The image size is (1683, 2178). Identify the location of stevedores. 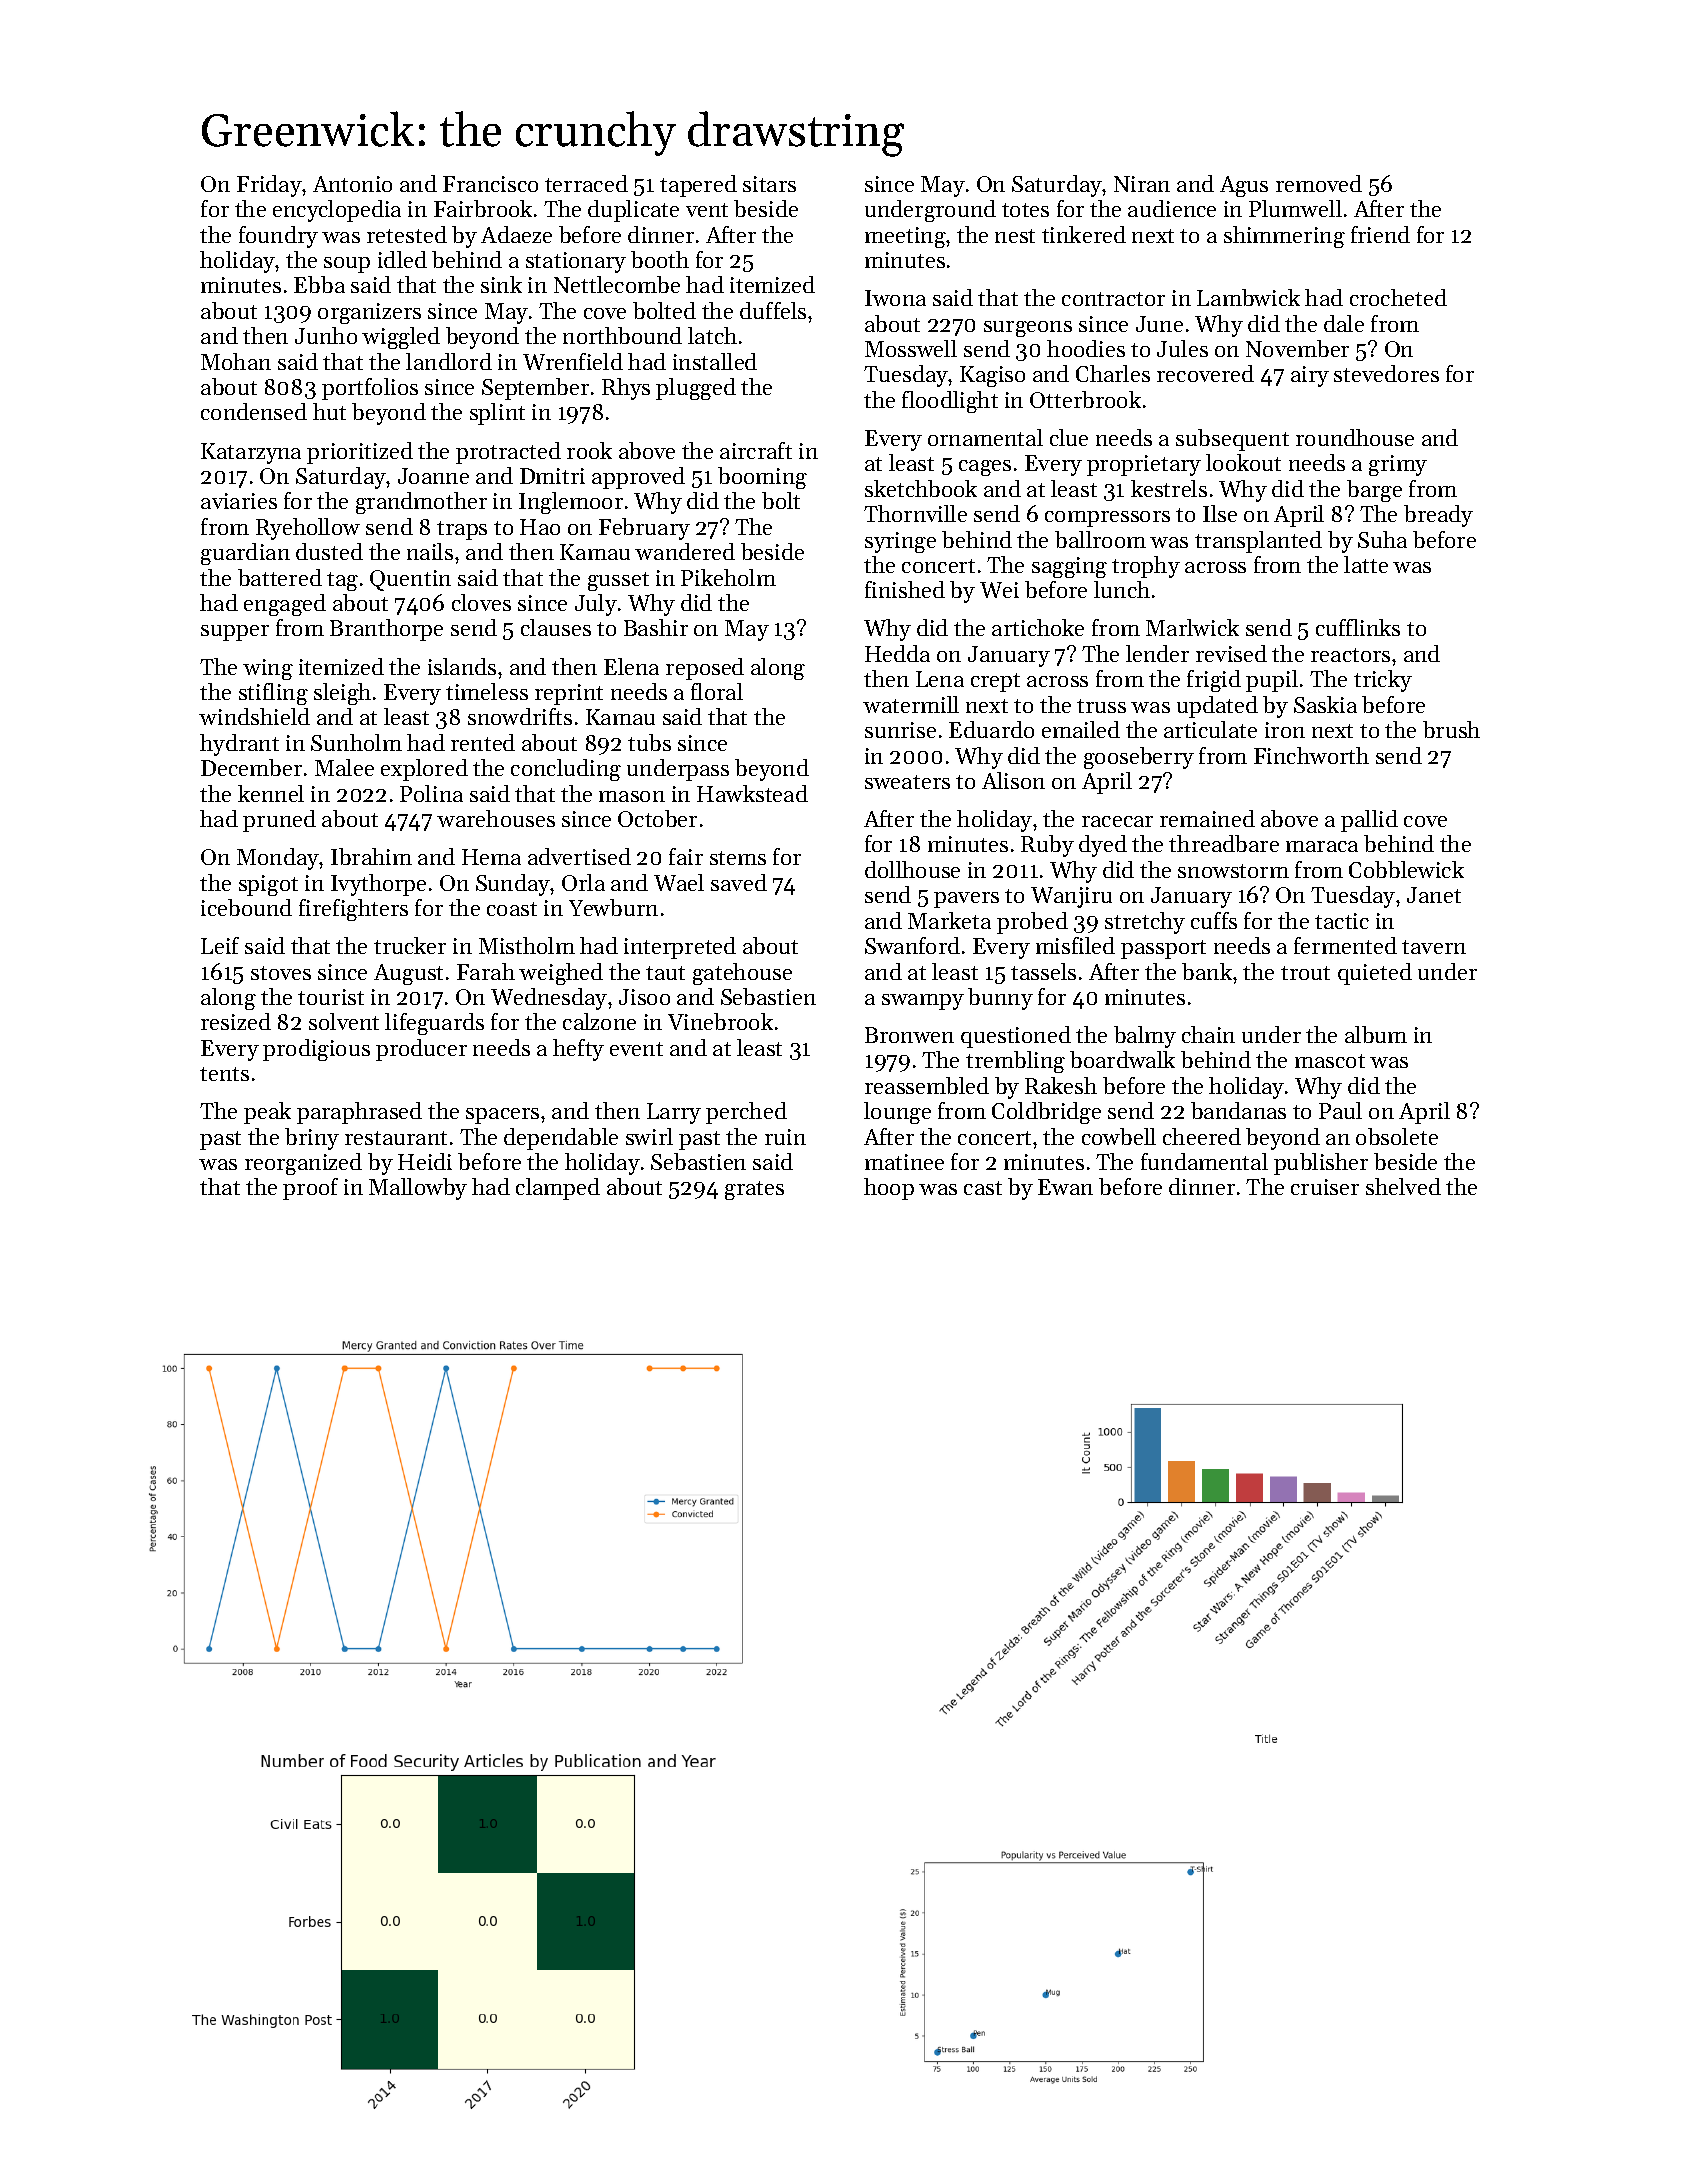
(1386, 373).
